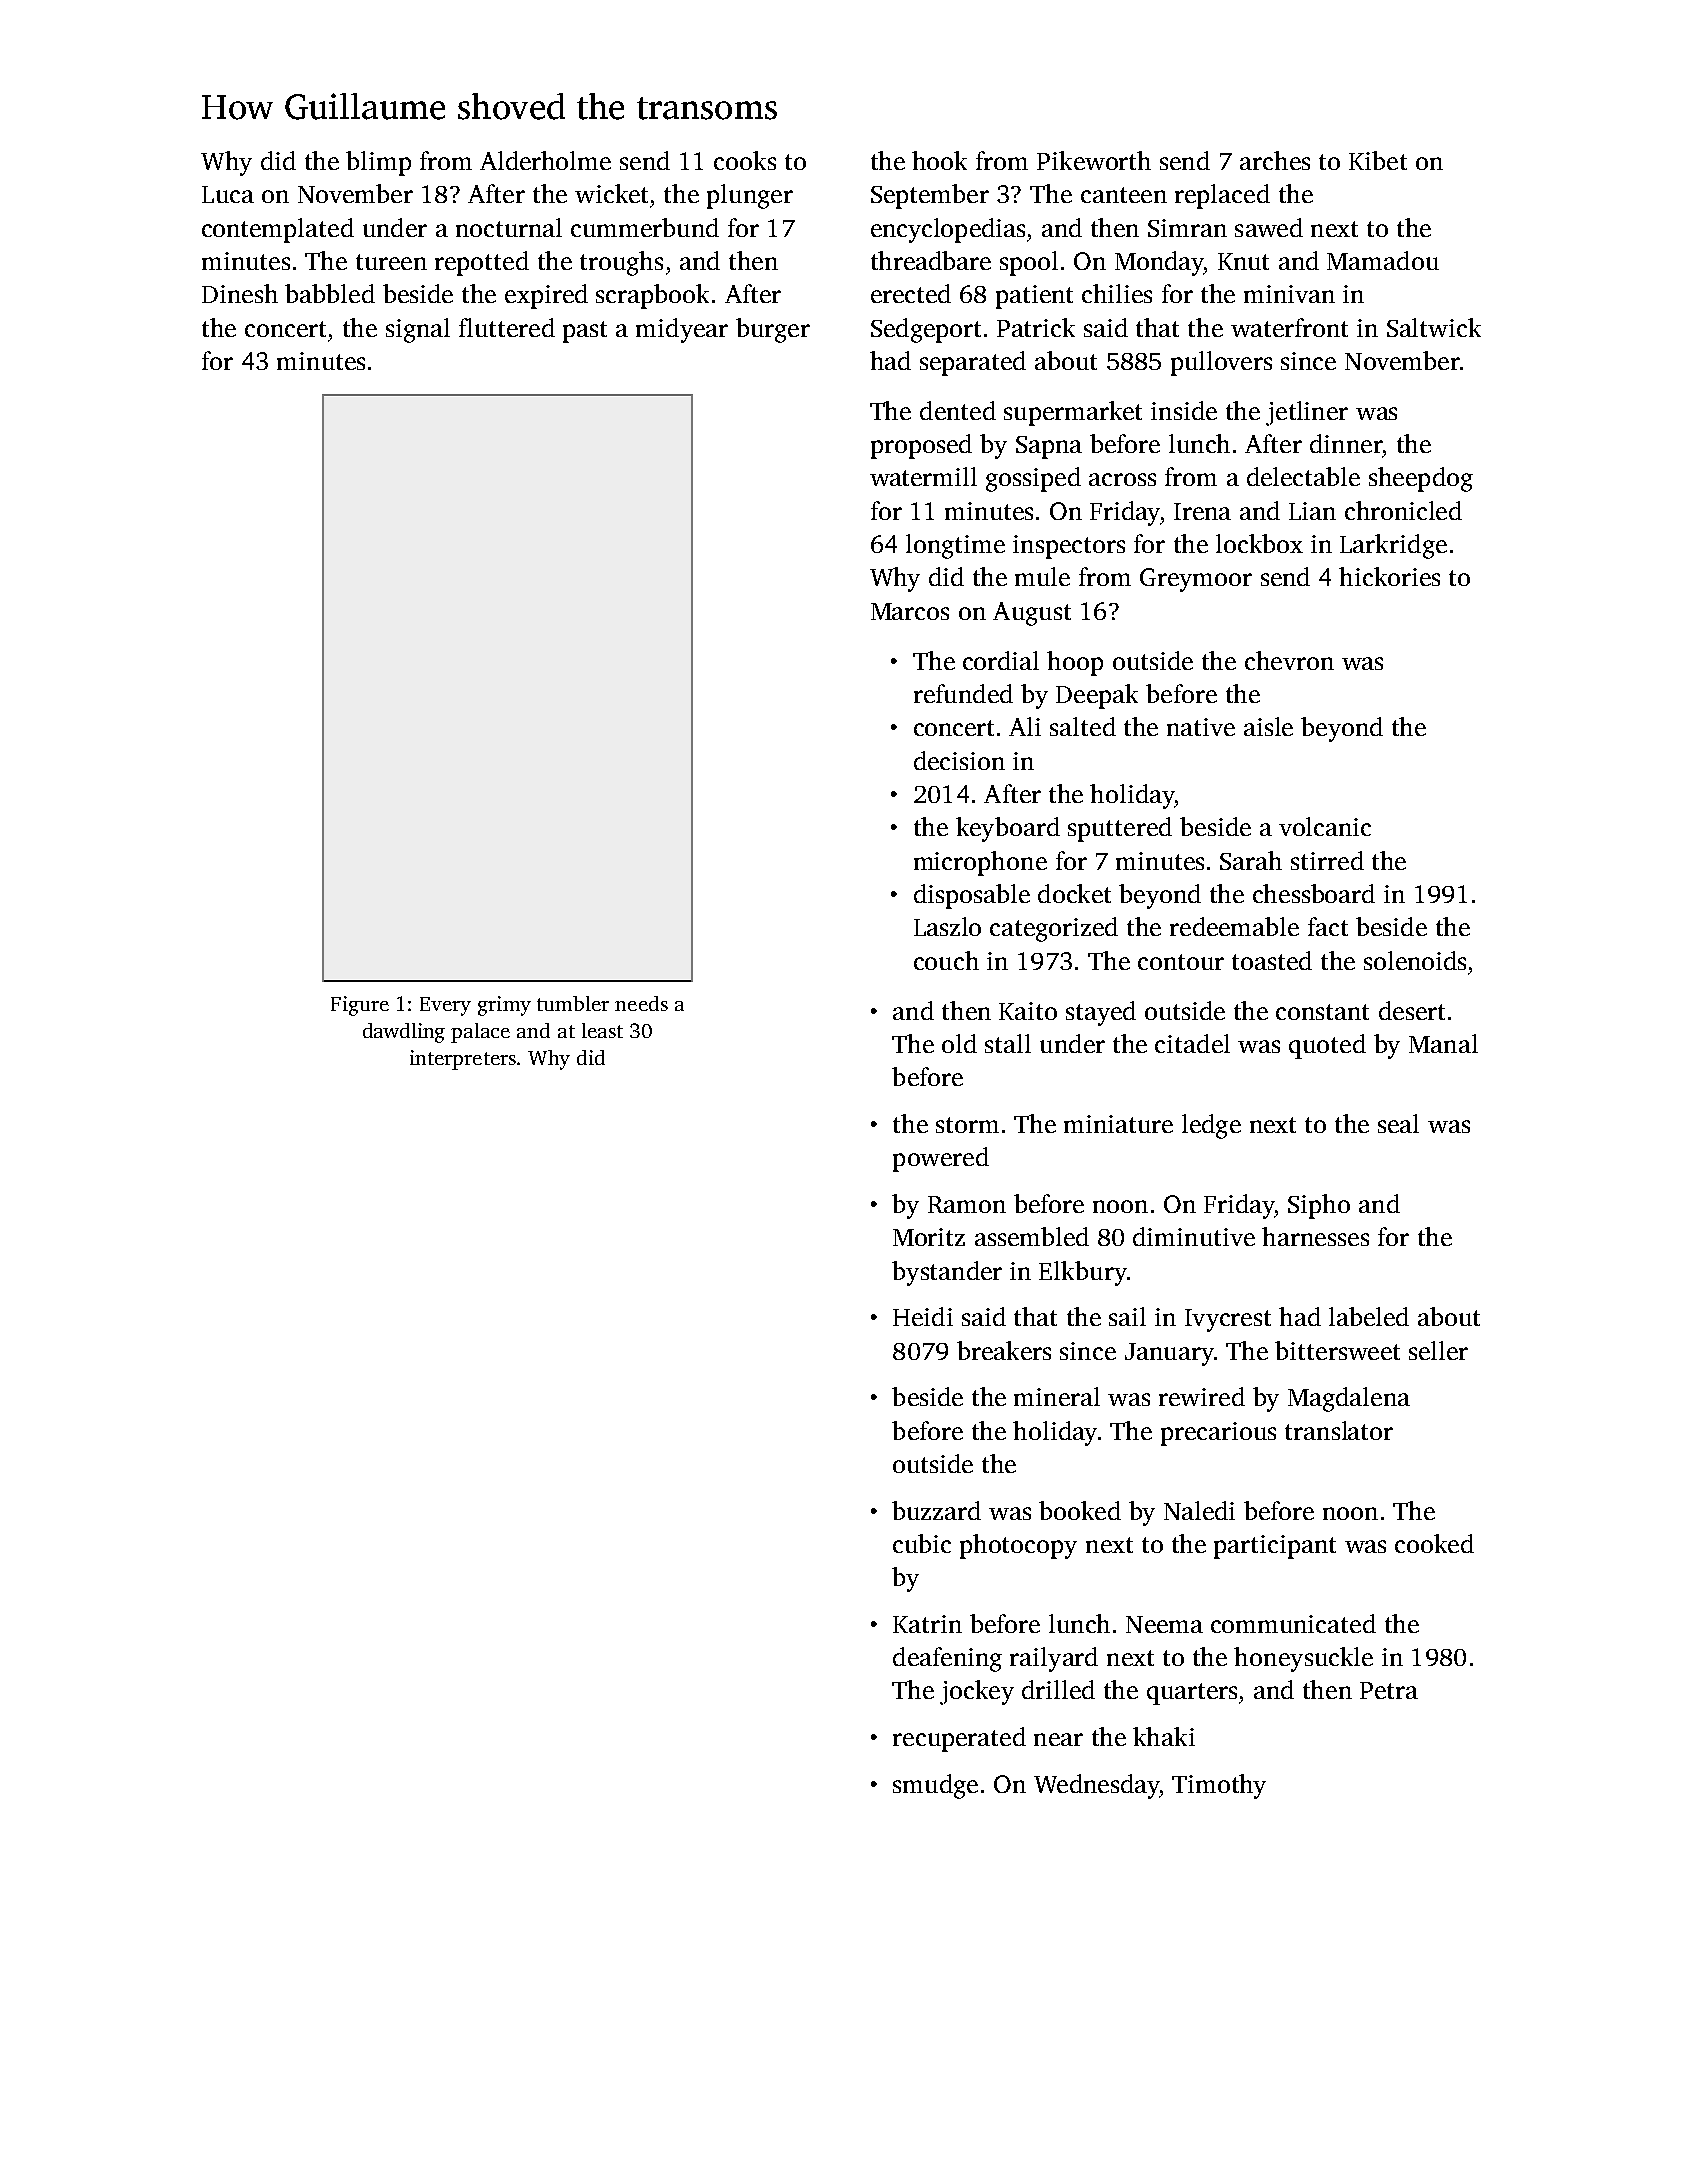 The image size is (1683, 2178). I want to click on smudge, so click(935, 1786).
